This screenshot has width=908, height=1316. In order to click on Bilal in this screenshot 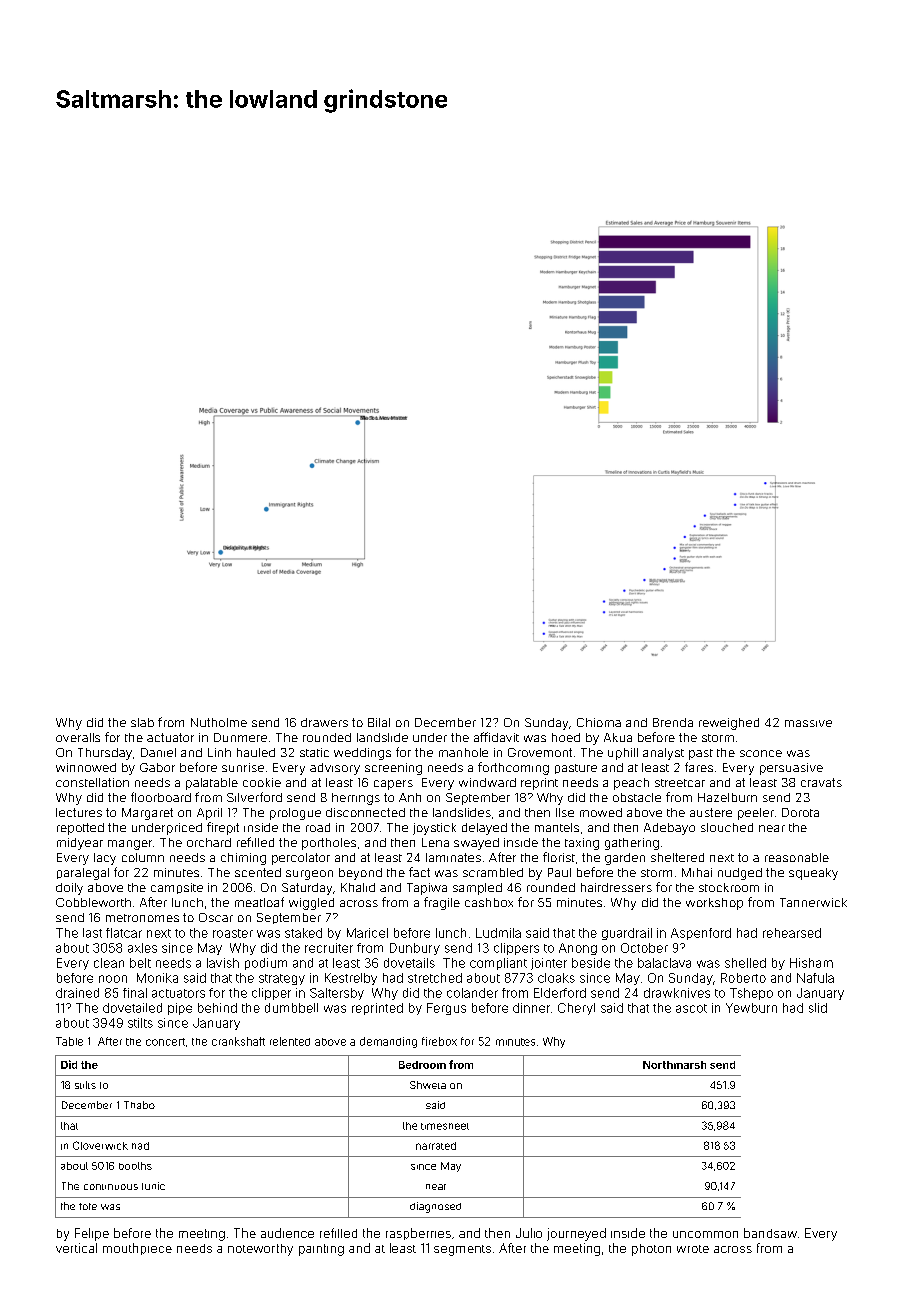, I will do `click(379, 722)`.
